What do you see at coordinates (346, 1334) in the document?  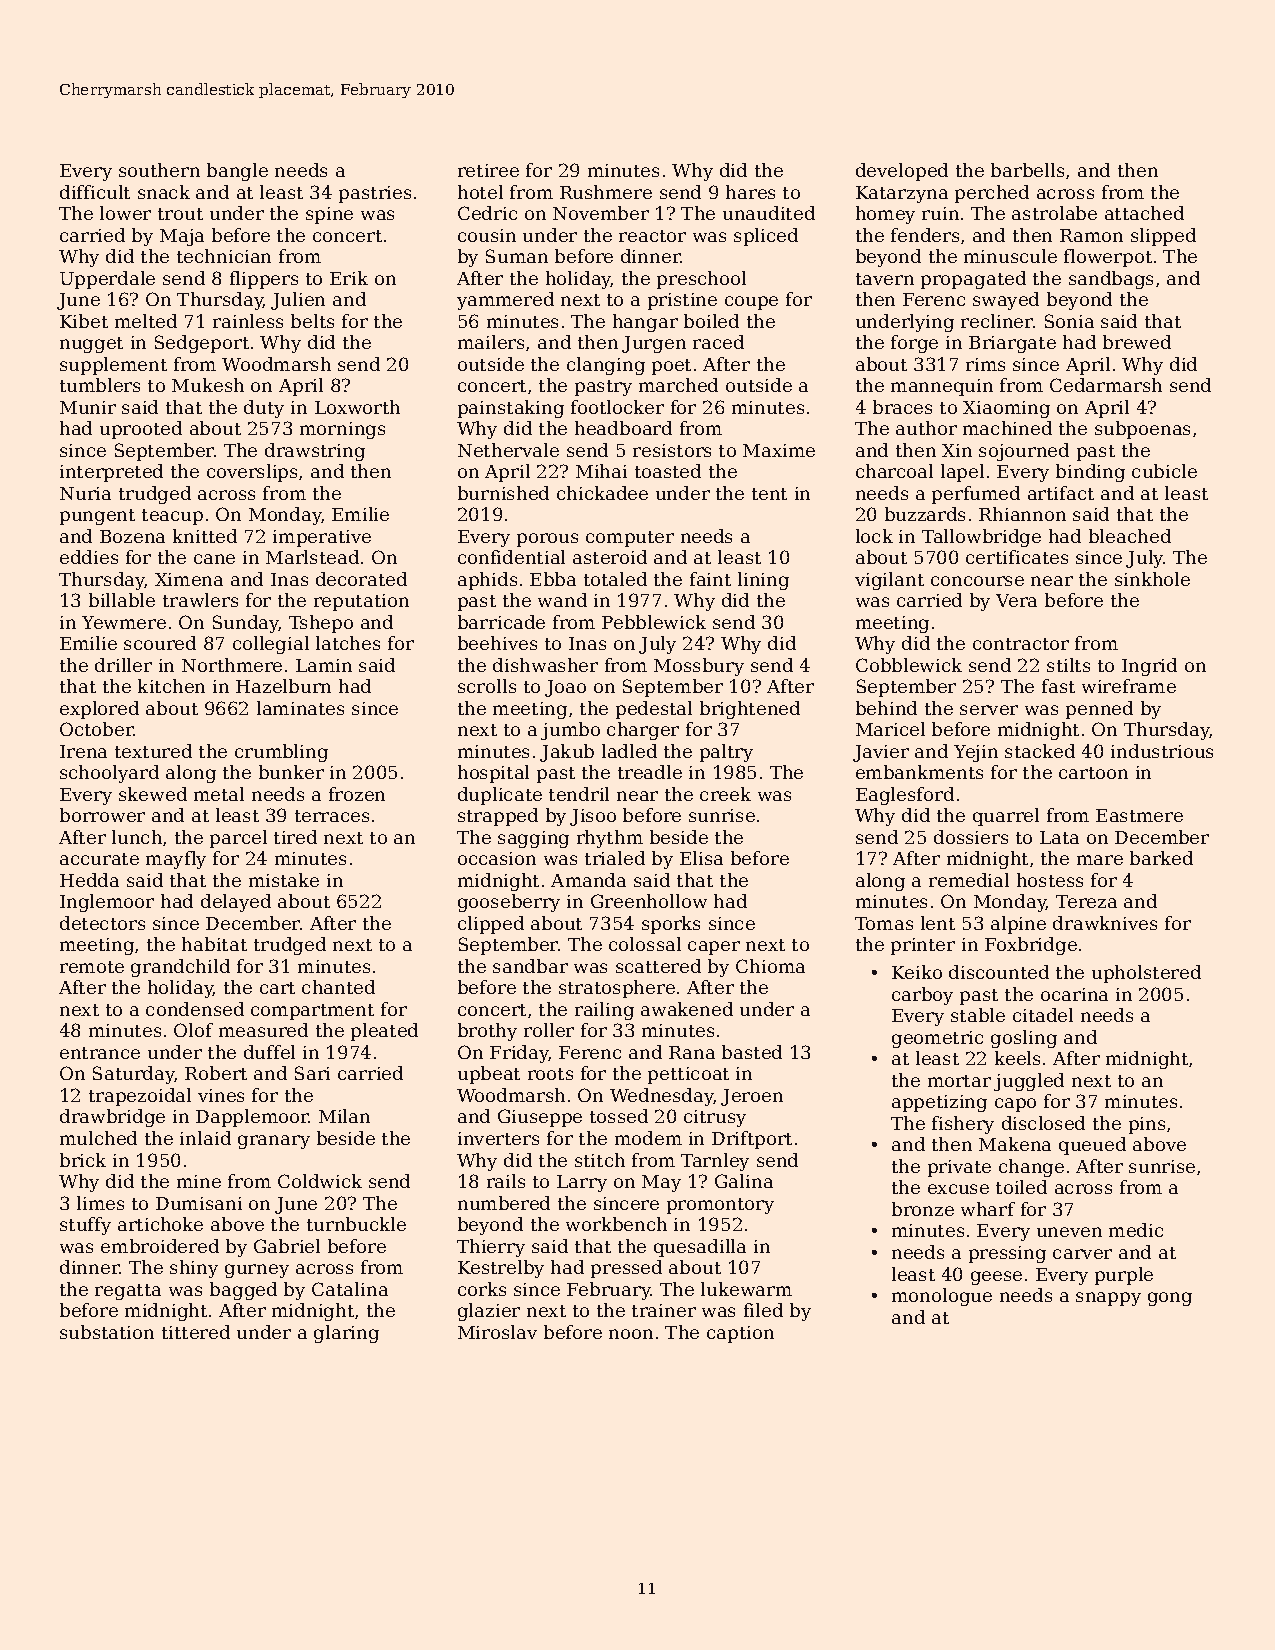 I see `glaring` at bounding box center [346, 1334].
